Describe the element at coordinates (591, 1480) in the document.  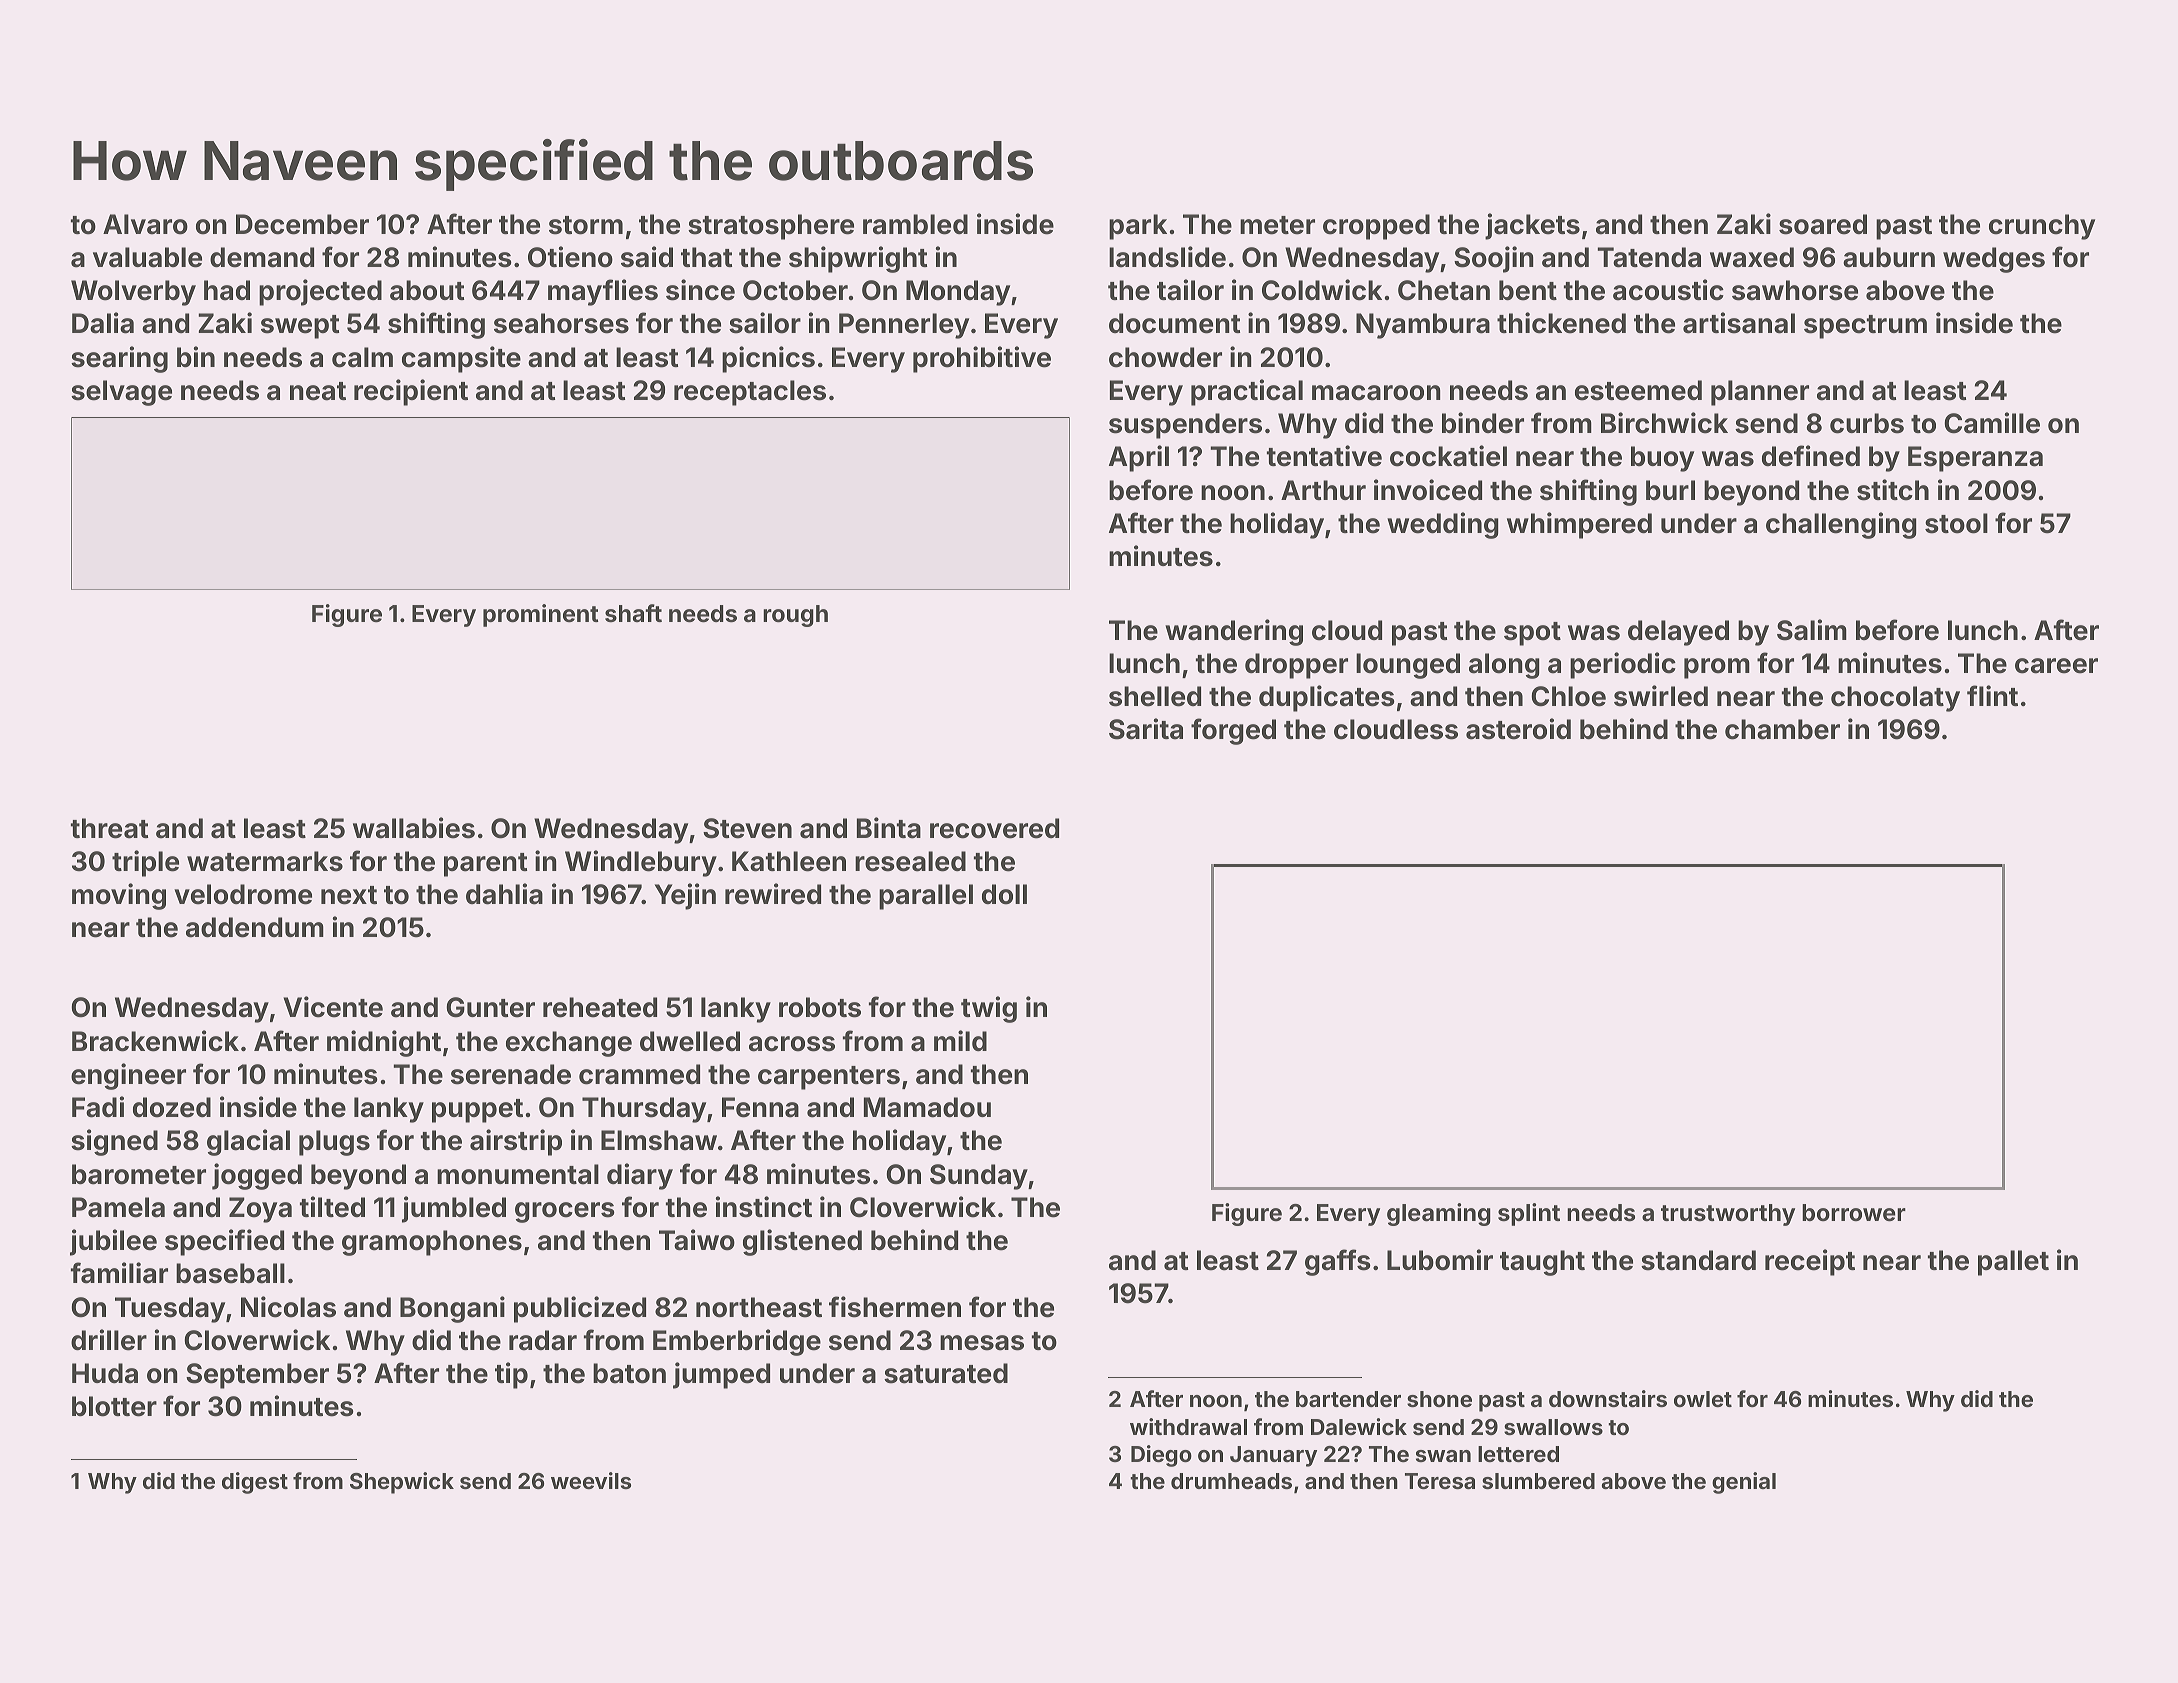
I see `weevils` at that location.
